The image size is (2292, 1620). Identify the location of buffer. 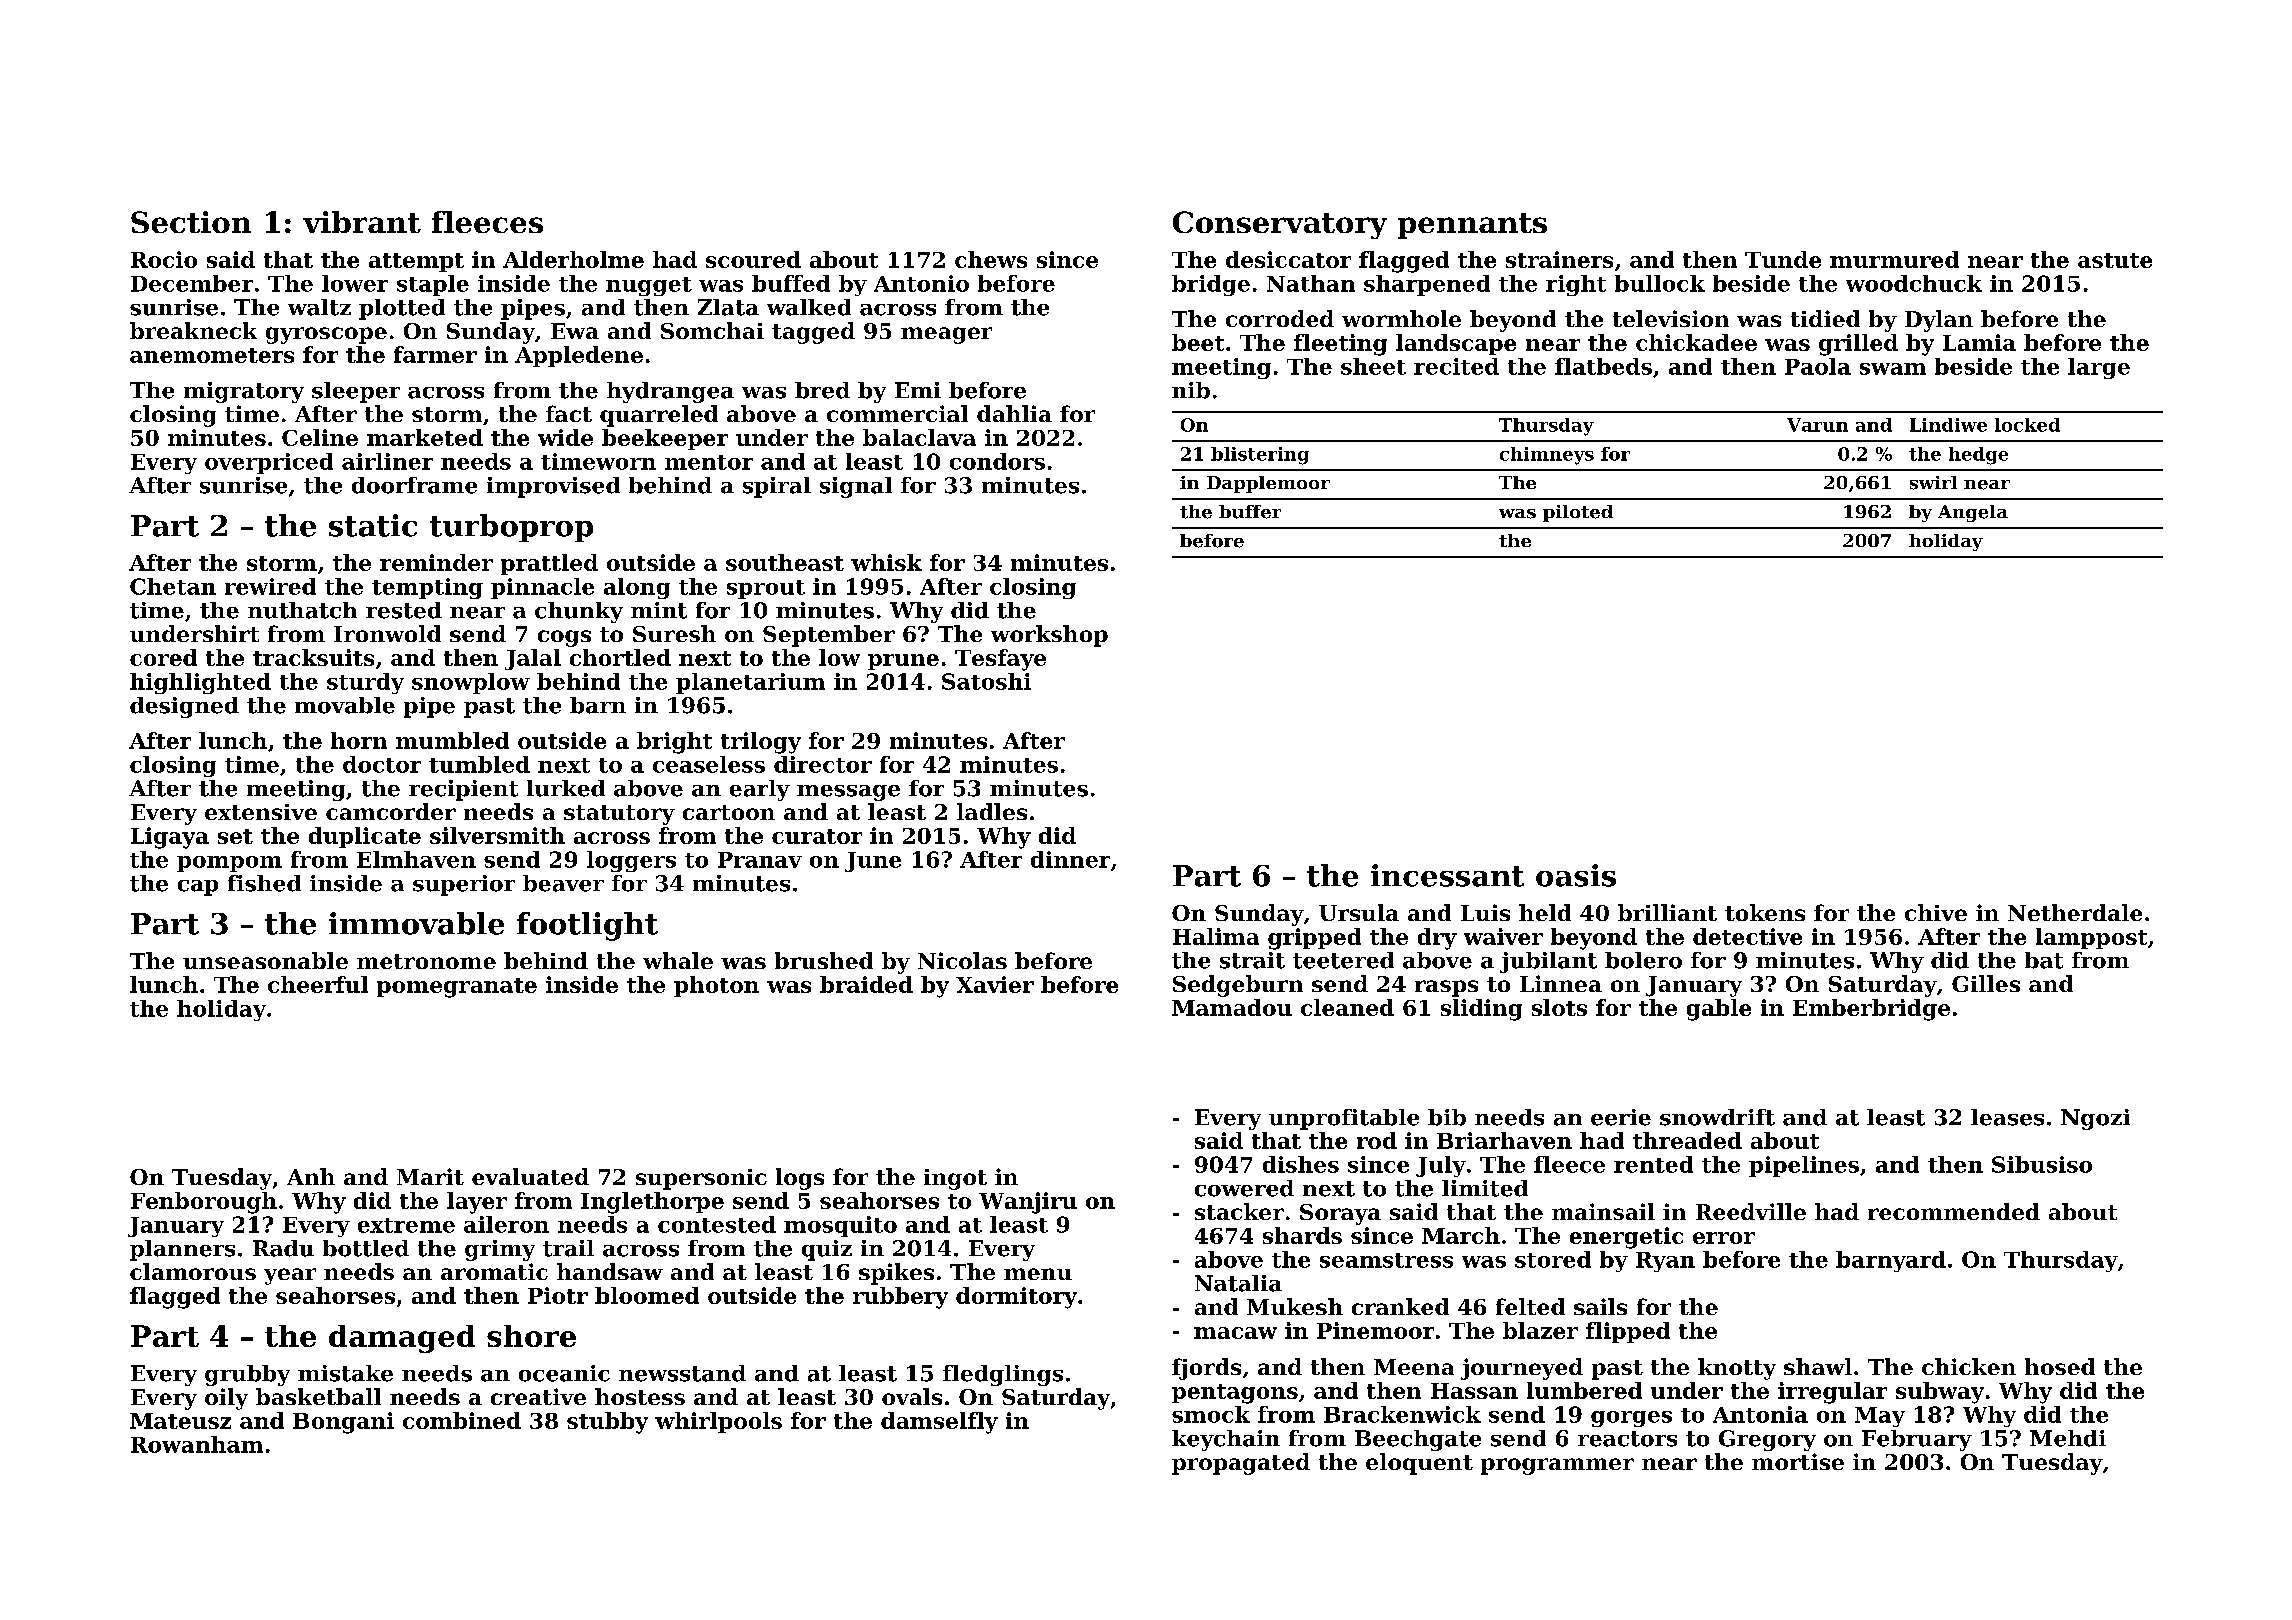
(1250, 512).
